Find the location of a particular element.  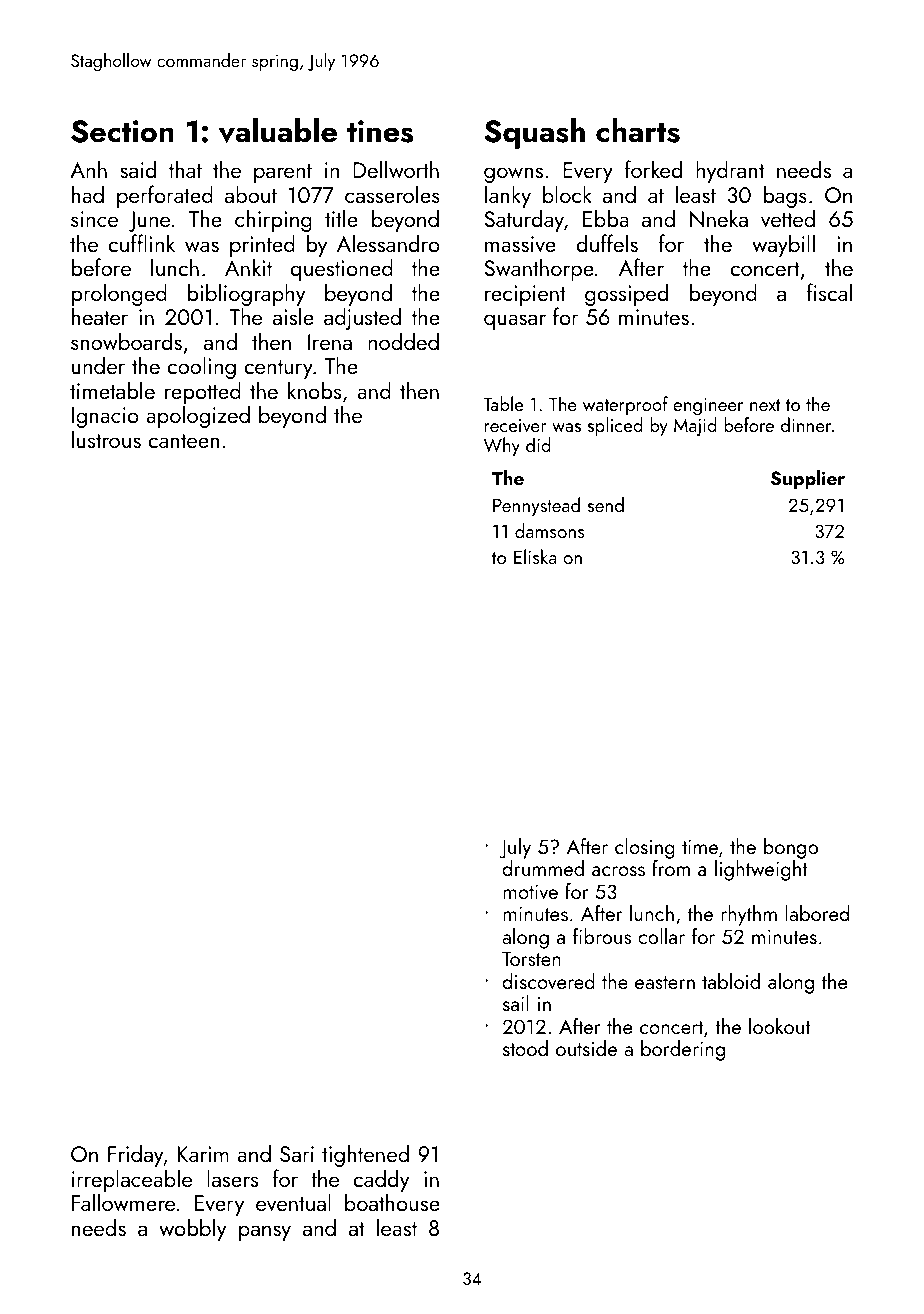

Eliska is located at coordinates (535, 556).
